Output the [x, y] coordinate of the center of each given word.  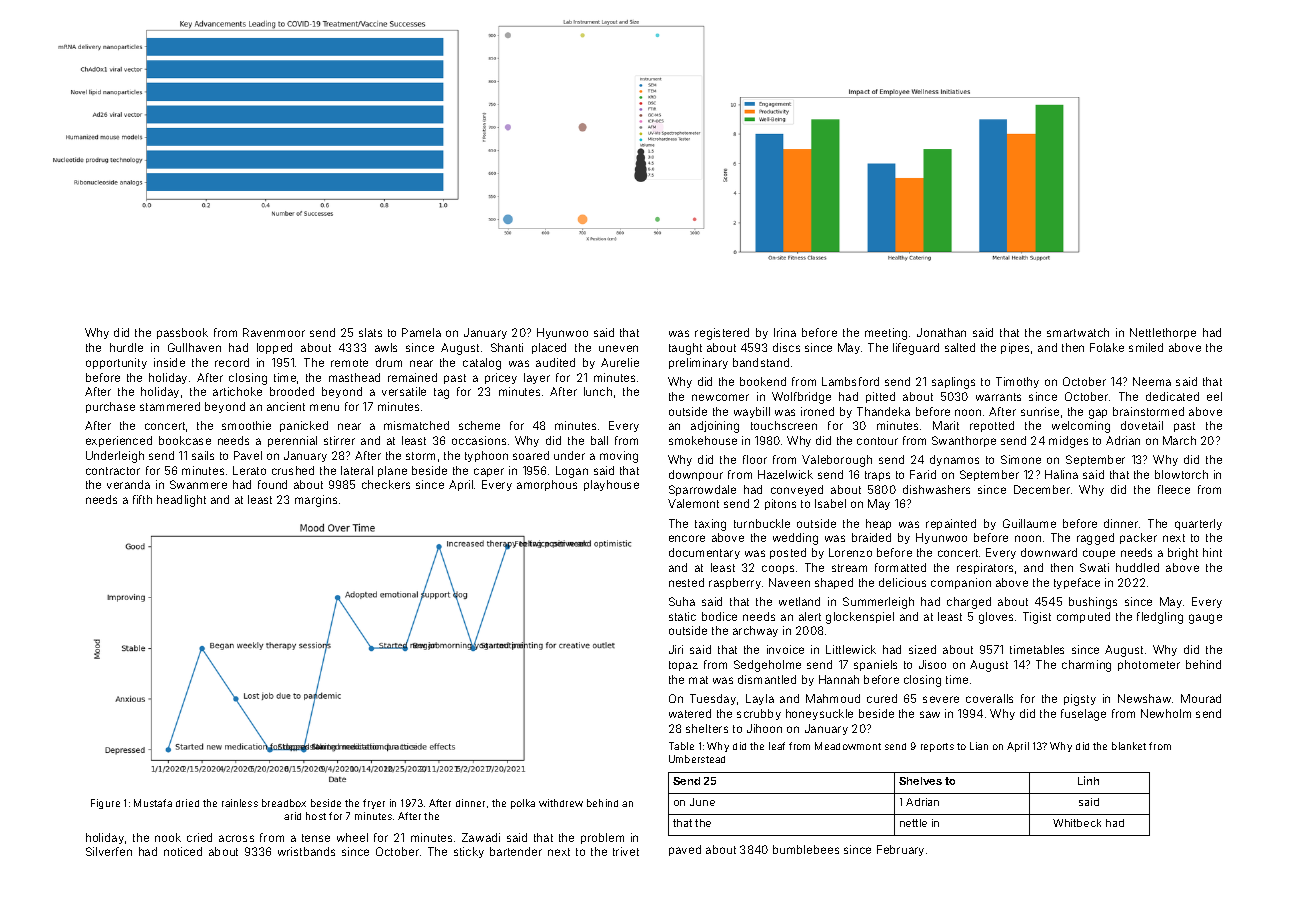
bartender [516, 851]
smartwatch [1078, 332]
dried [187, 803]
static [682, 616]
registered [722, 334]
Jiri [676, 649]
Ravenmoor [274, 332]
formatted [900, 567]
